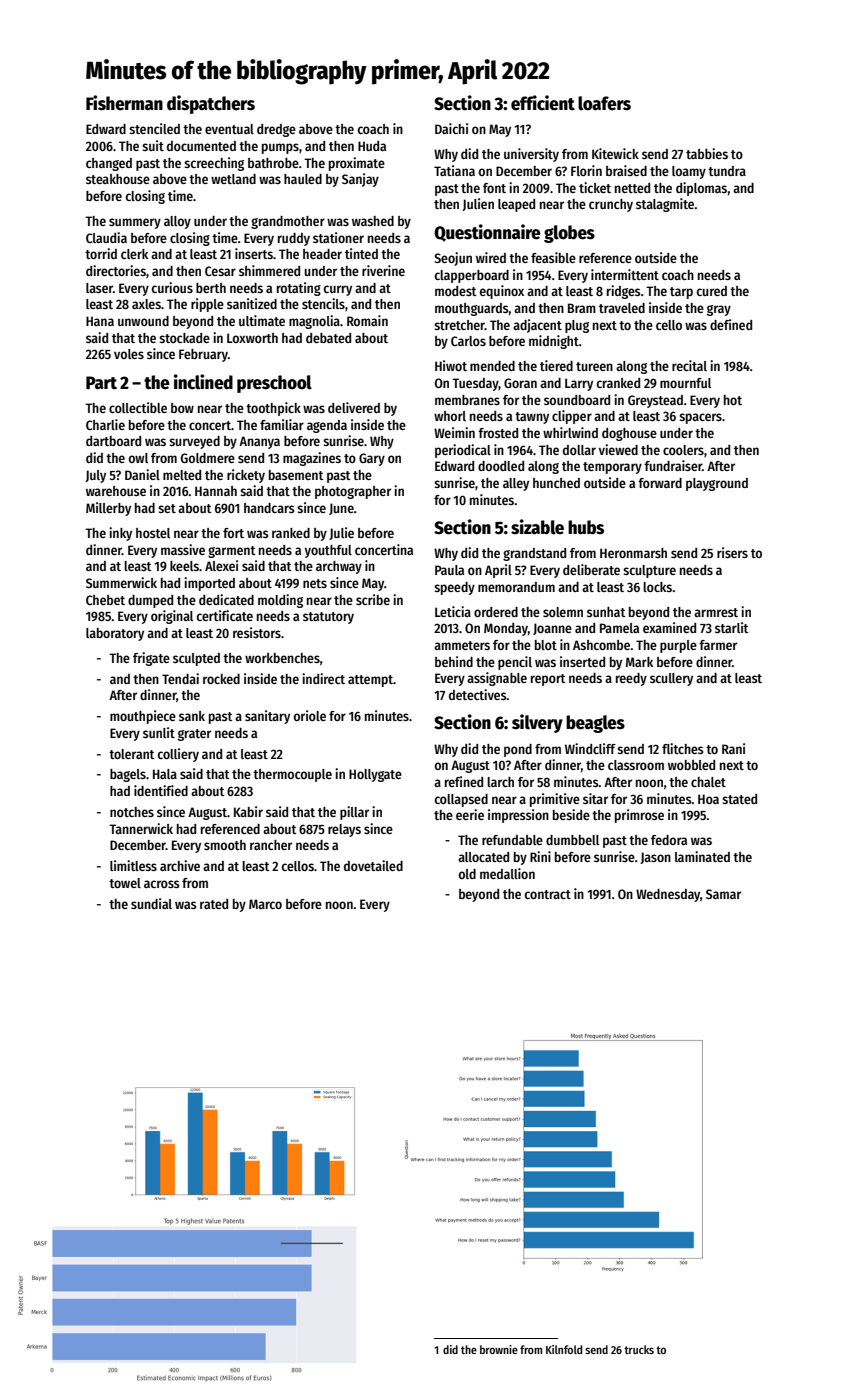 The width and height of the page is (849, 1400). Describe the element at coordinates (548, 894) in the page. I see `contract` at that location.
